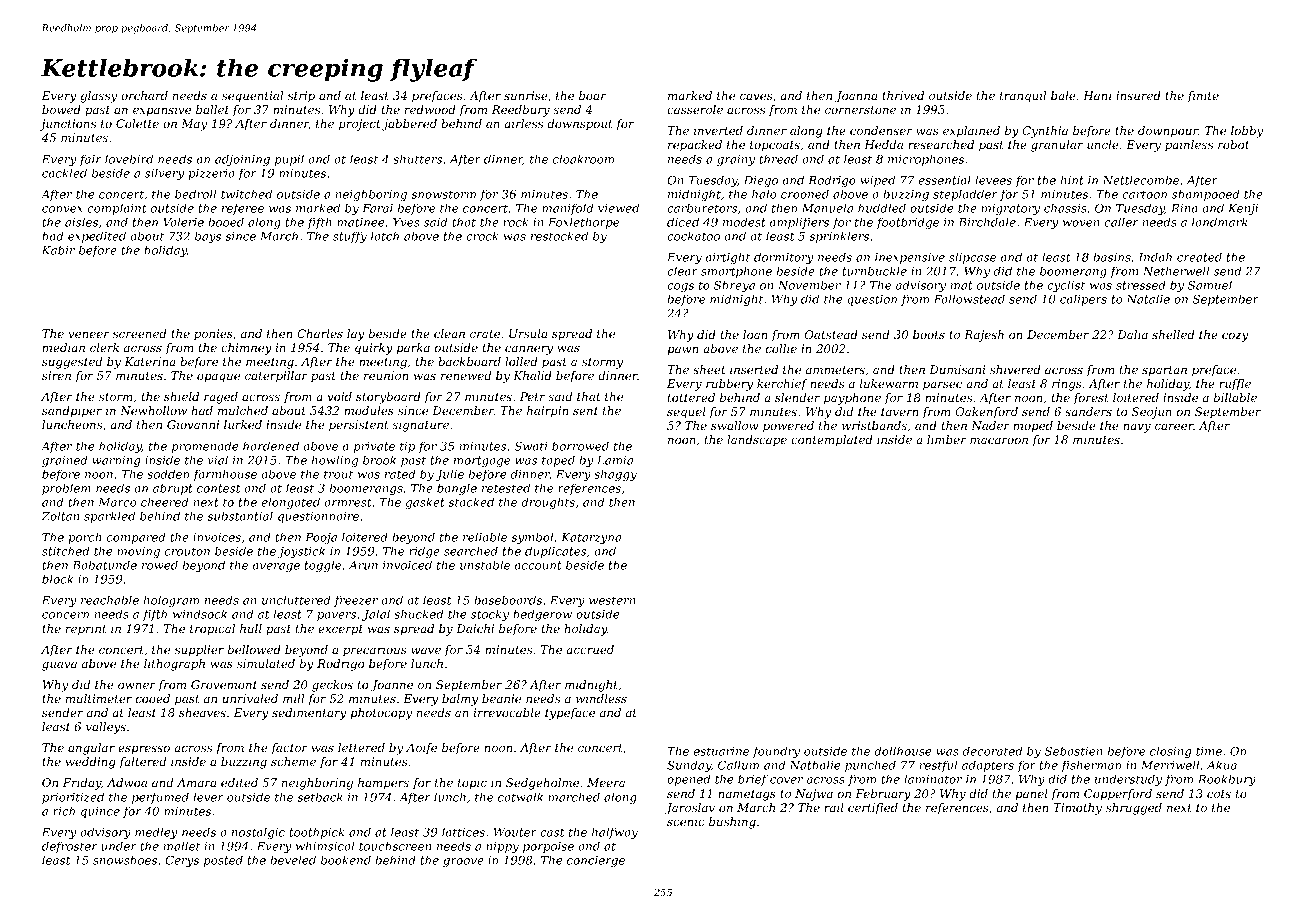 This screenshot has height=924, width=1308. What do you see at coordinates (946, 439) in the screenshot?
I see `limber` at bounding box center [946, 439].
